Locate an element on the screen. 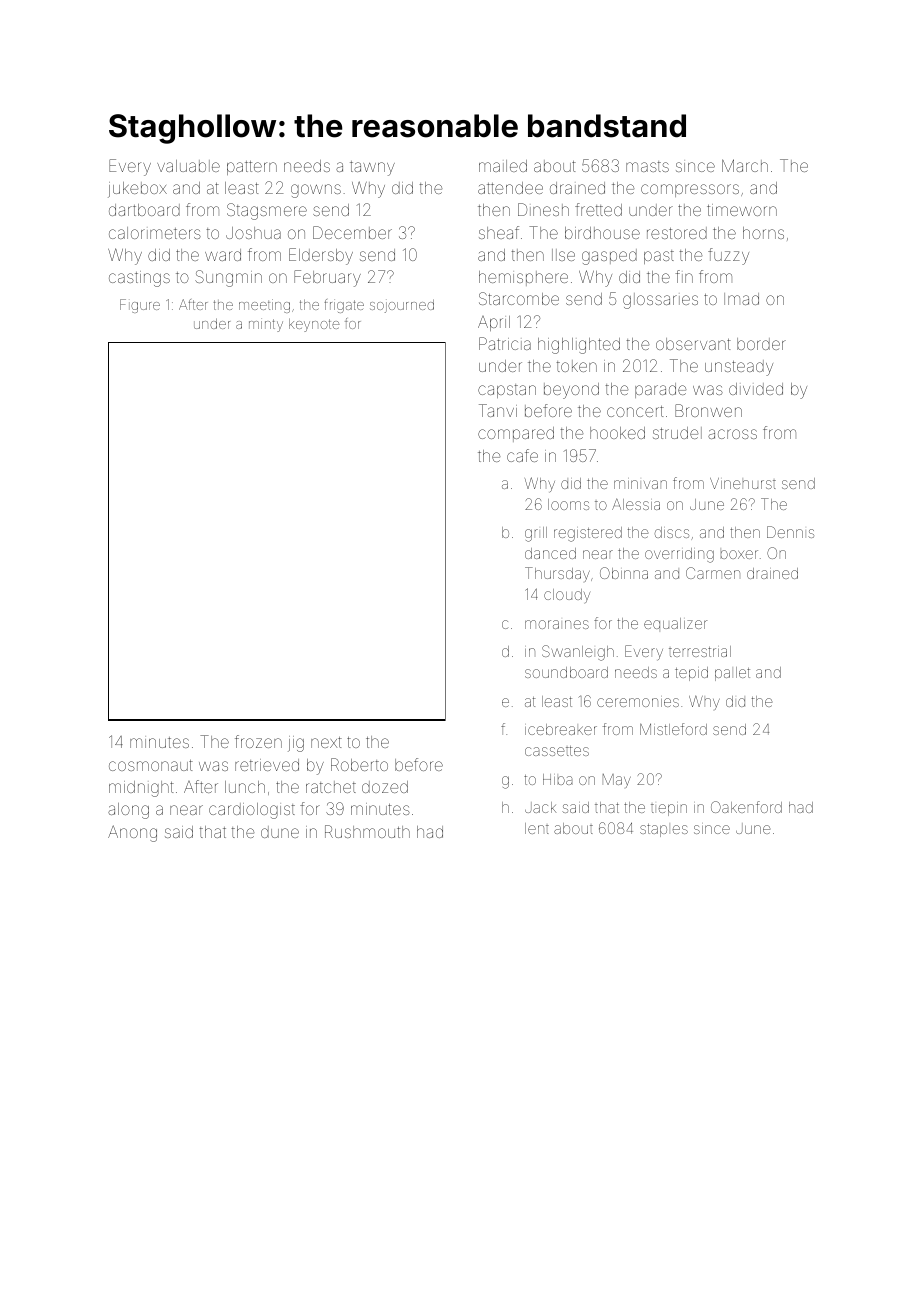 The width and height of the screenshot is (924, 1314). frigate is located at coordinates (344, 306).
